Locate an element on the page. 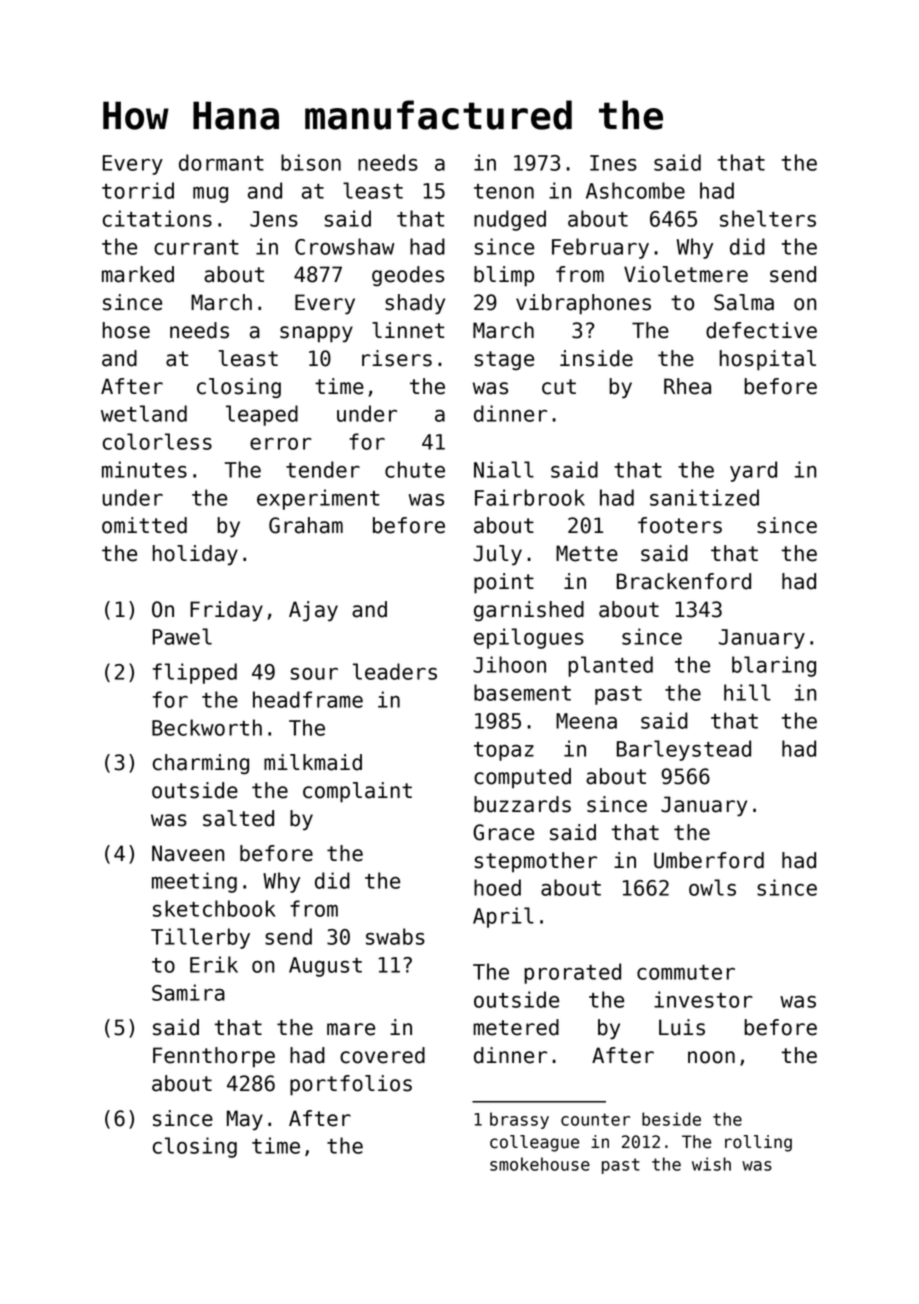 The width and height of the document is (919, 1304). stage is located at coordinates (504, 360).
